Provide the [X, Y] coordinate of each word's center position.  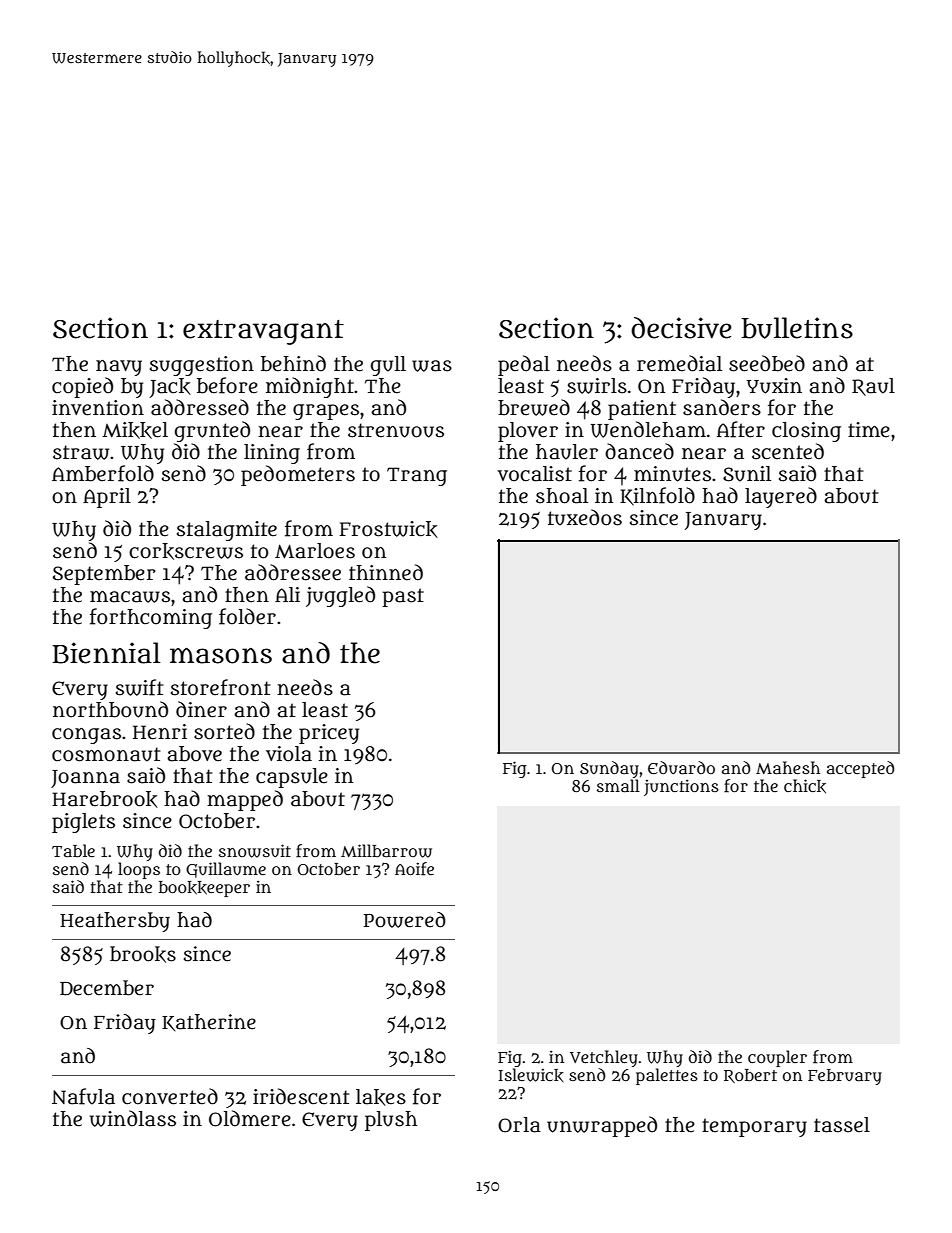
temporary [754, 1127]
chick [805, 786]
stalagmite [227, 531]
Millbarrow [386, 851]
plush [391, 1121]
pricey [329, 734]
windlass [133, 1118]
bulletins [797, 328]
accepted [860, 769]
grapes [326, 412]
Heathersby [115, 922]
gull [388, 366]
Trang [417, 476]
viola [289, 754]
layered [781, 497]
